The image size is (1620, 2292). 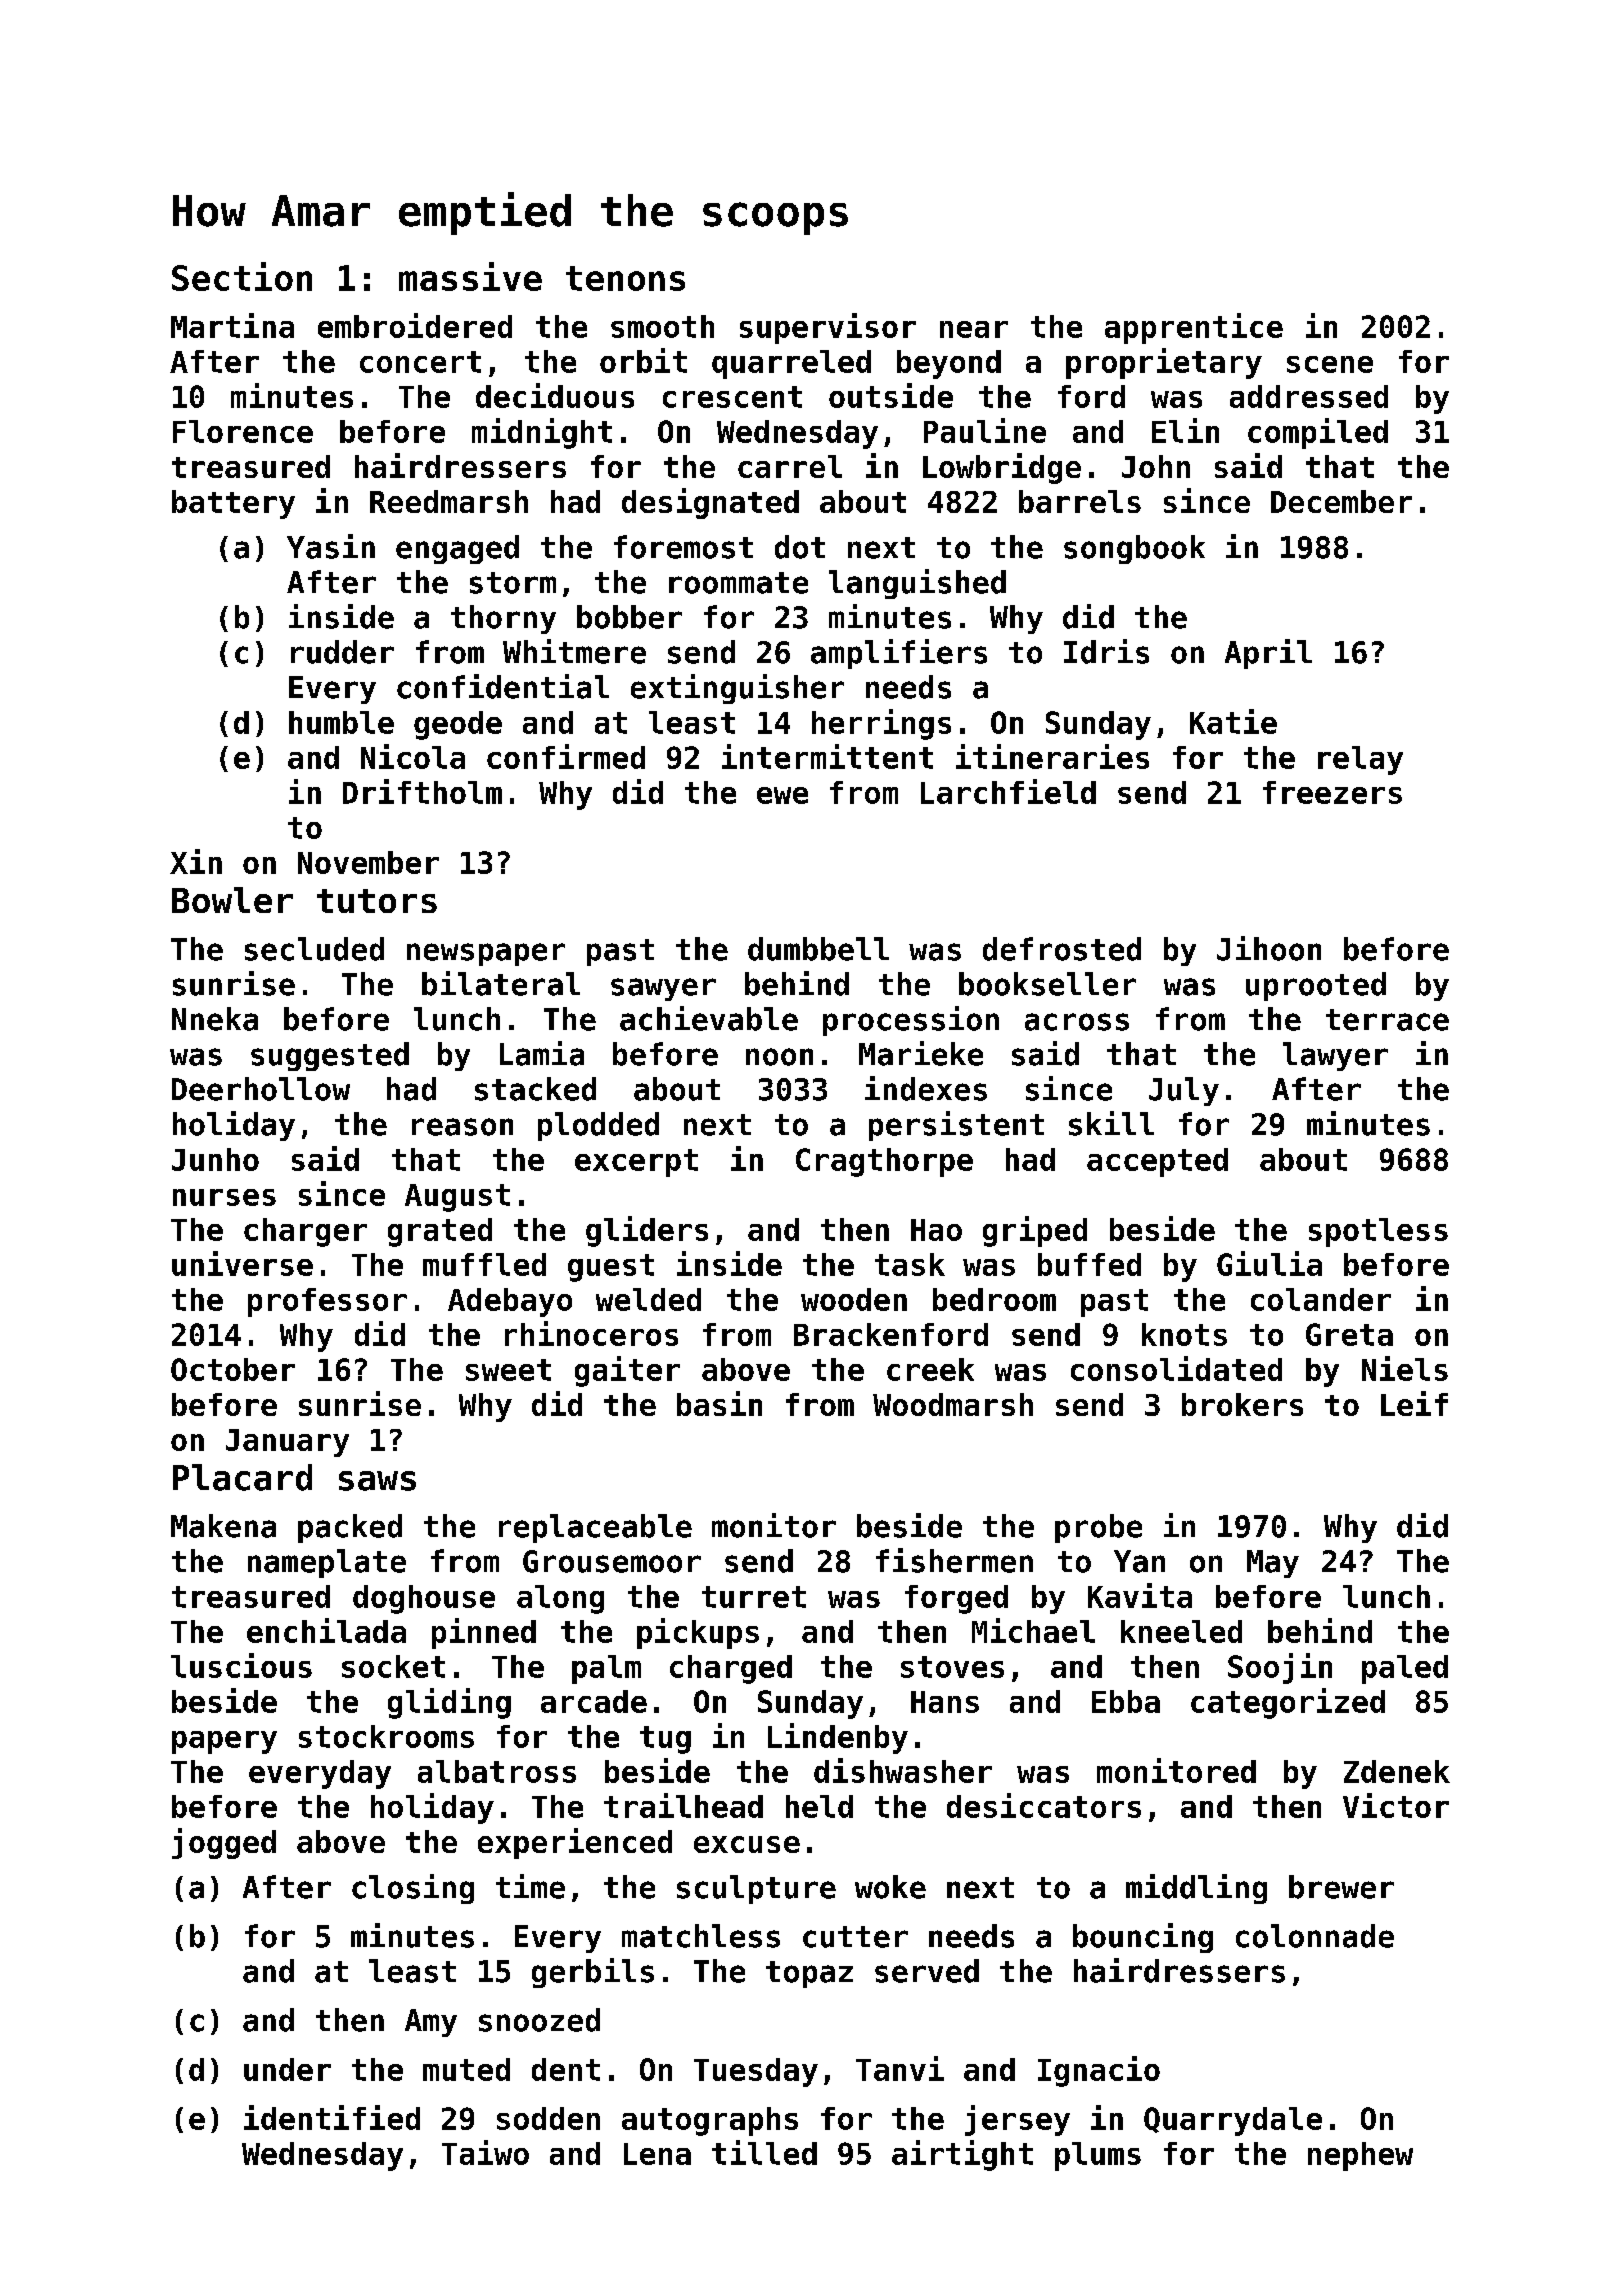 I want to click on replaceable, so click(x=595, y=1528).
